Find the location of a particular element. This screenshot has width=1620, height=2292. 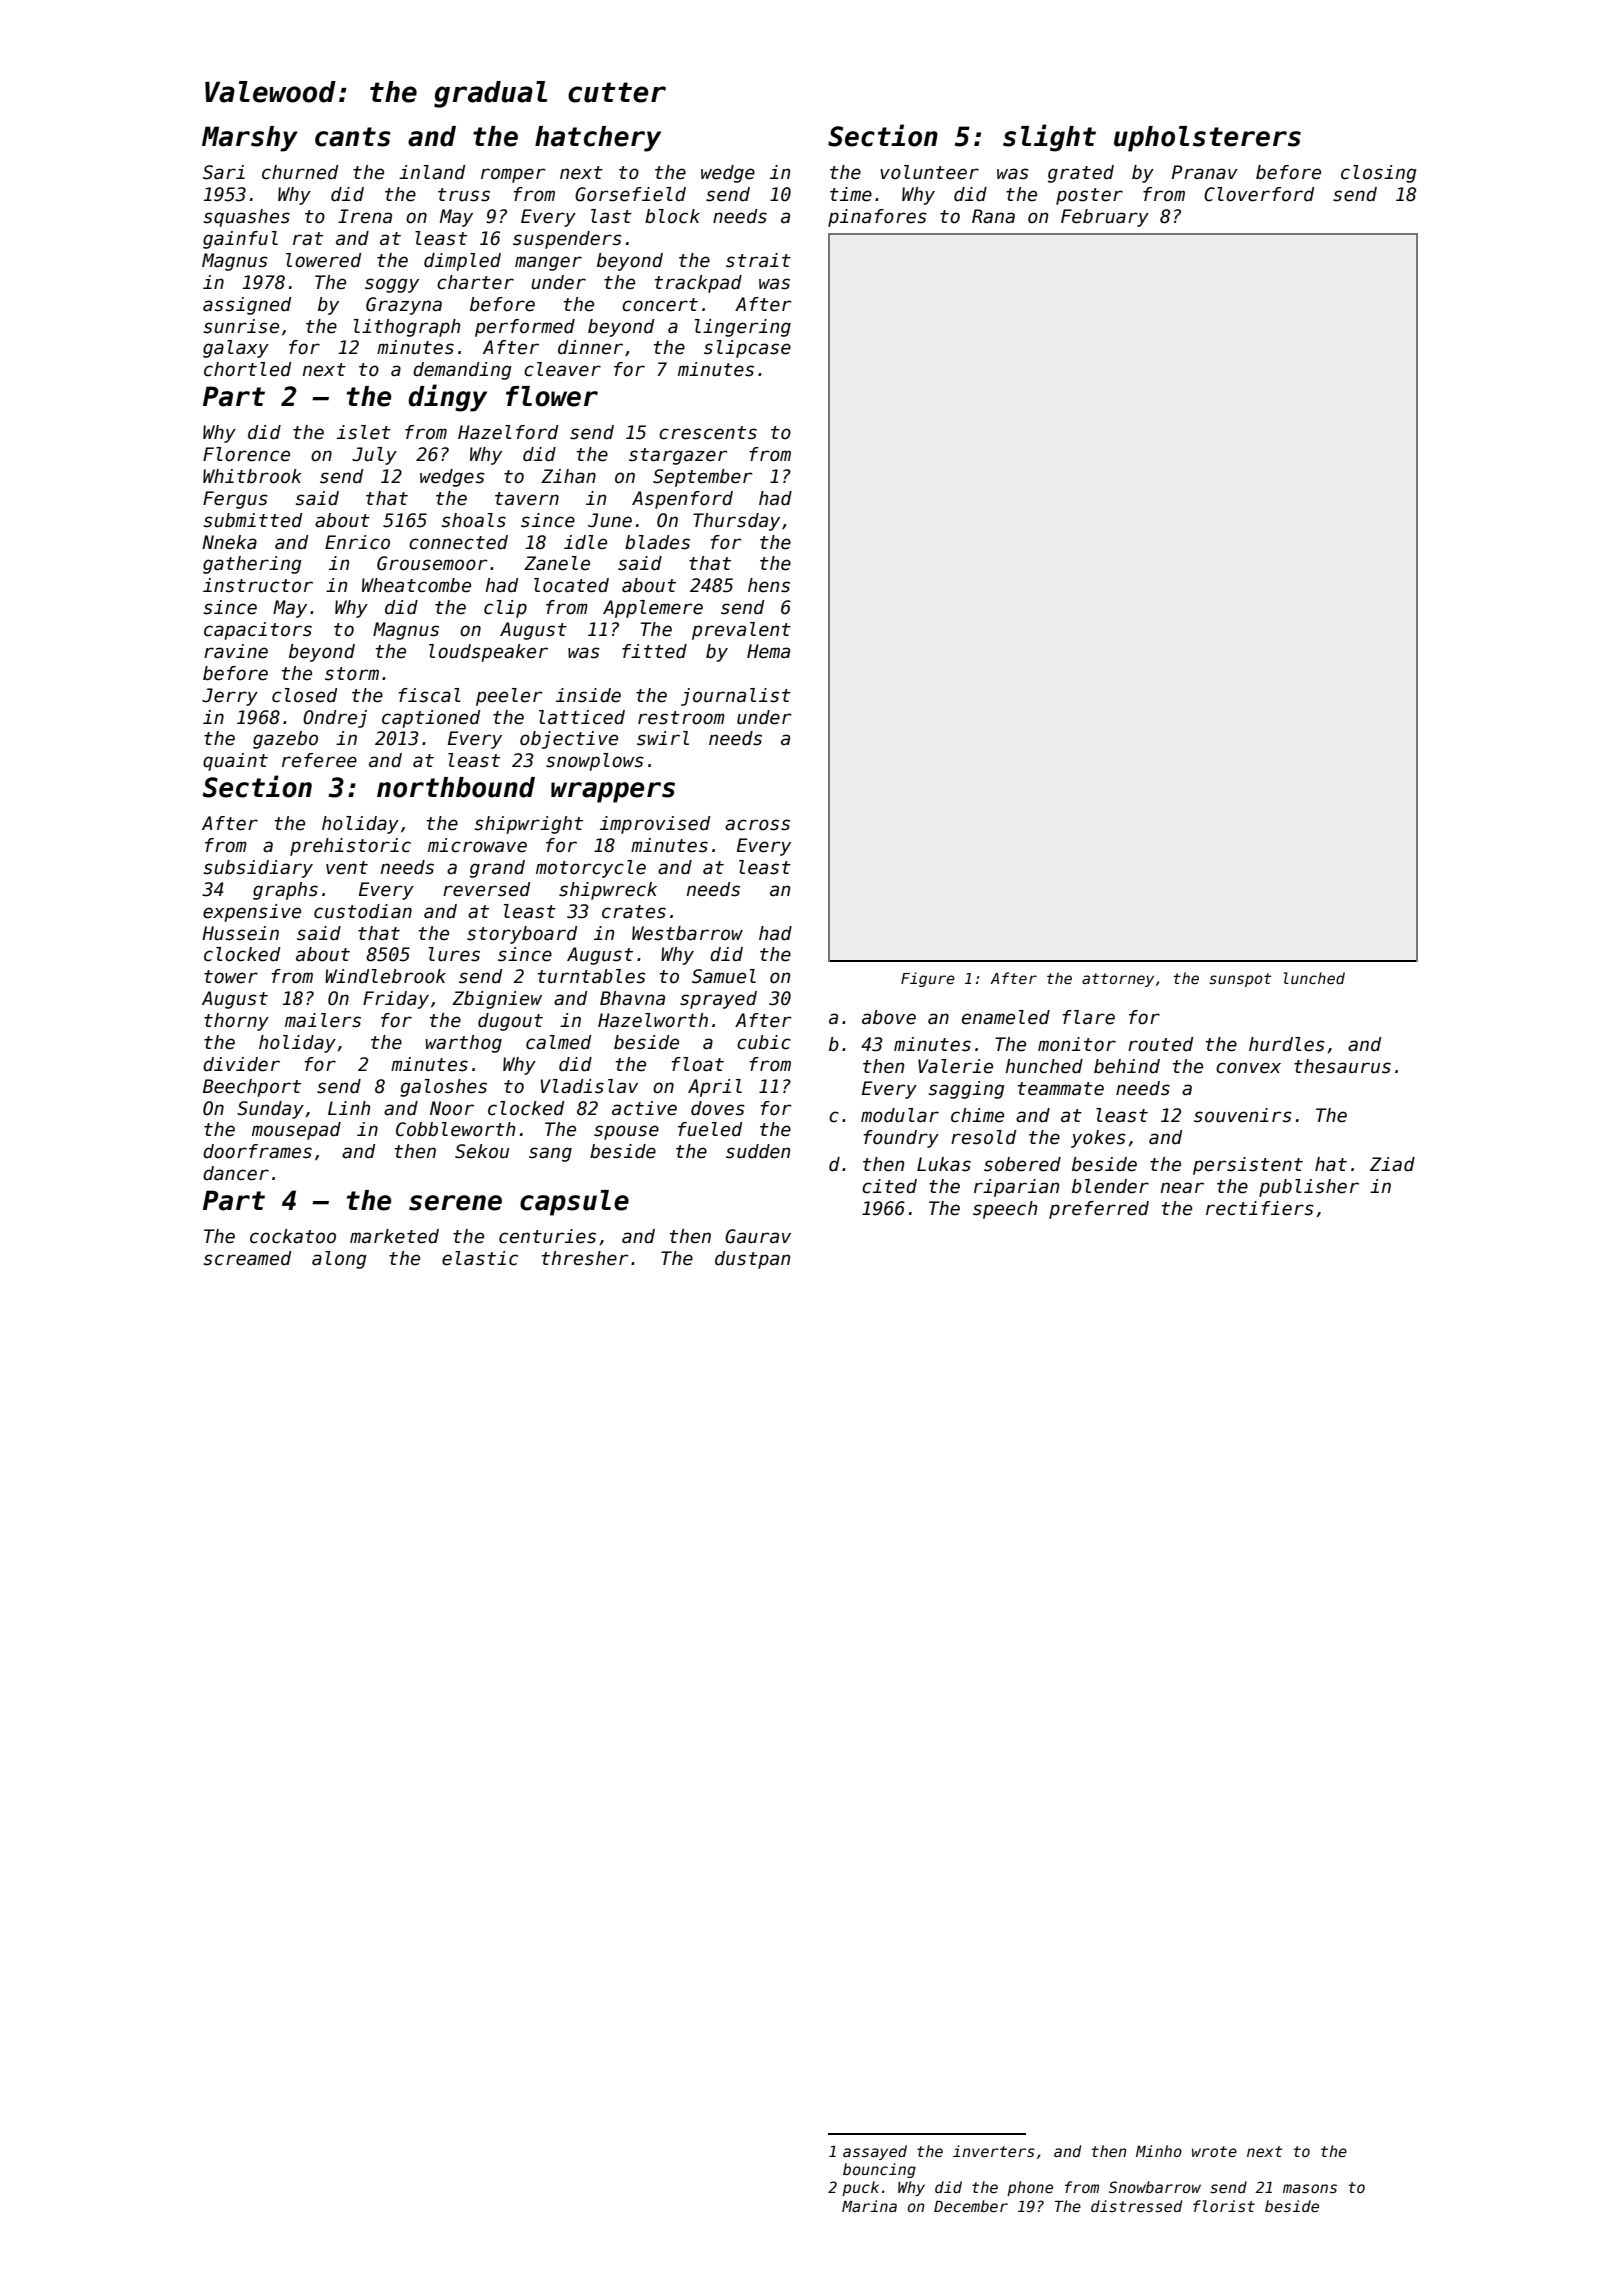

stargazer is located at coordinates (678, 456).
